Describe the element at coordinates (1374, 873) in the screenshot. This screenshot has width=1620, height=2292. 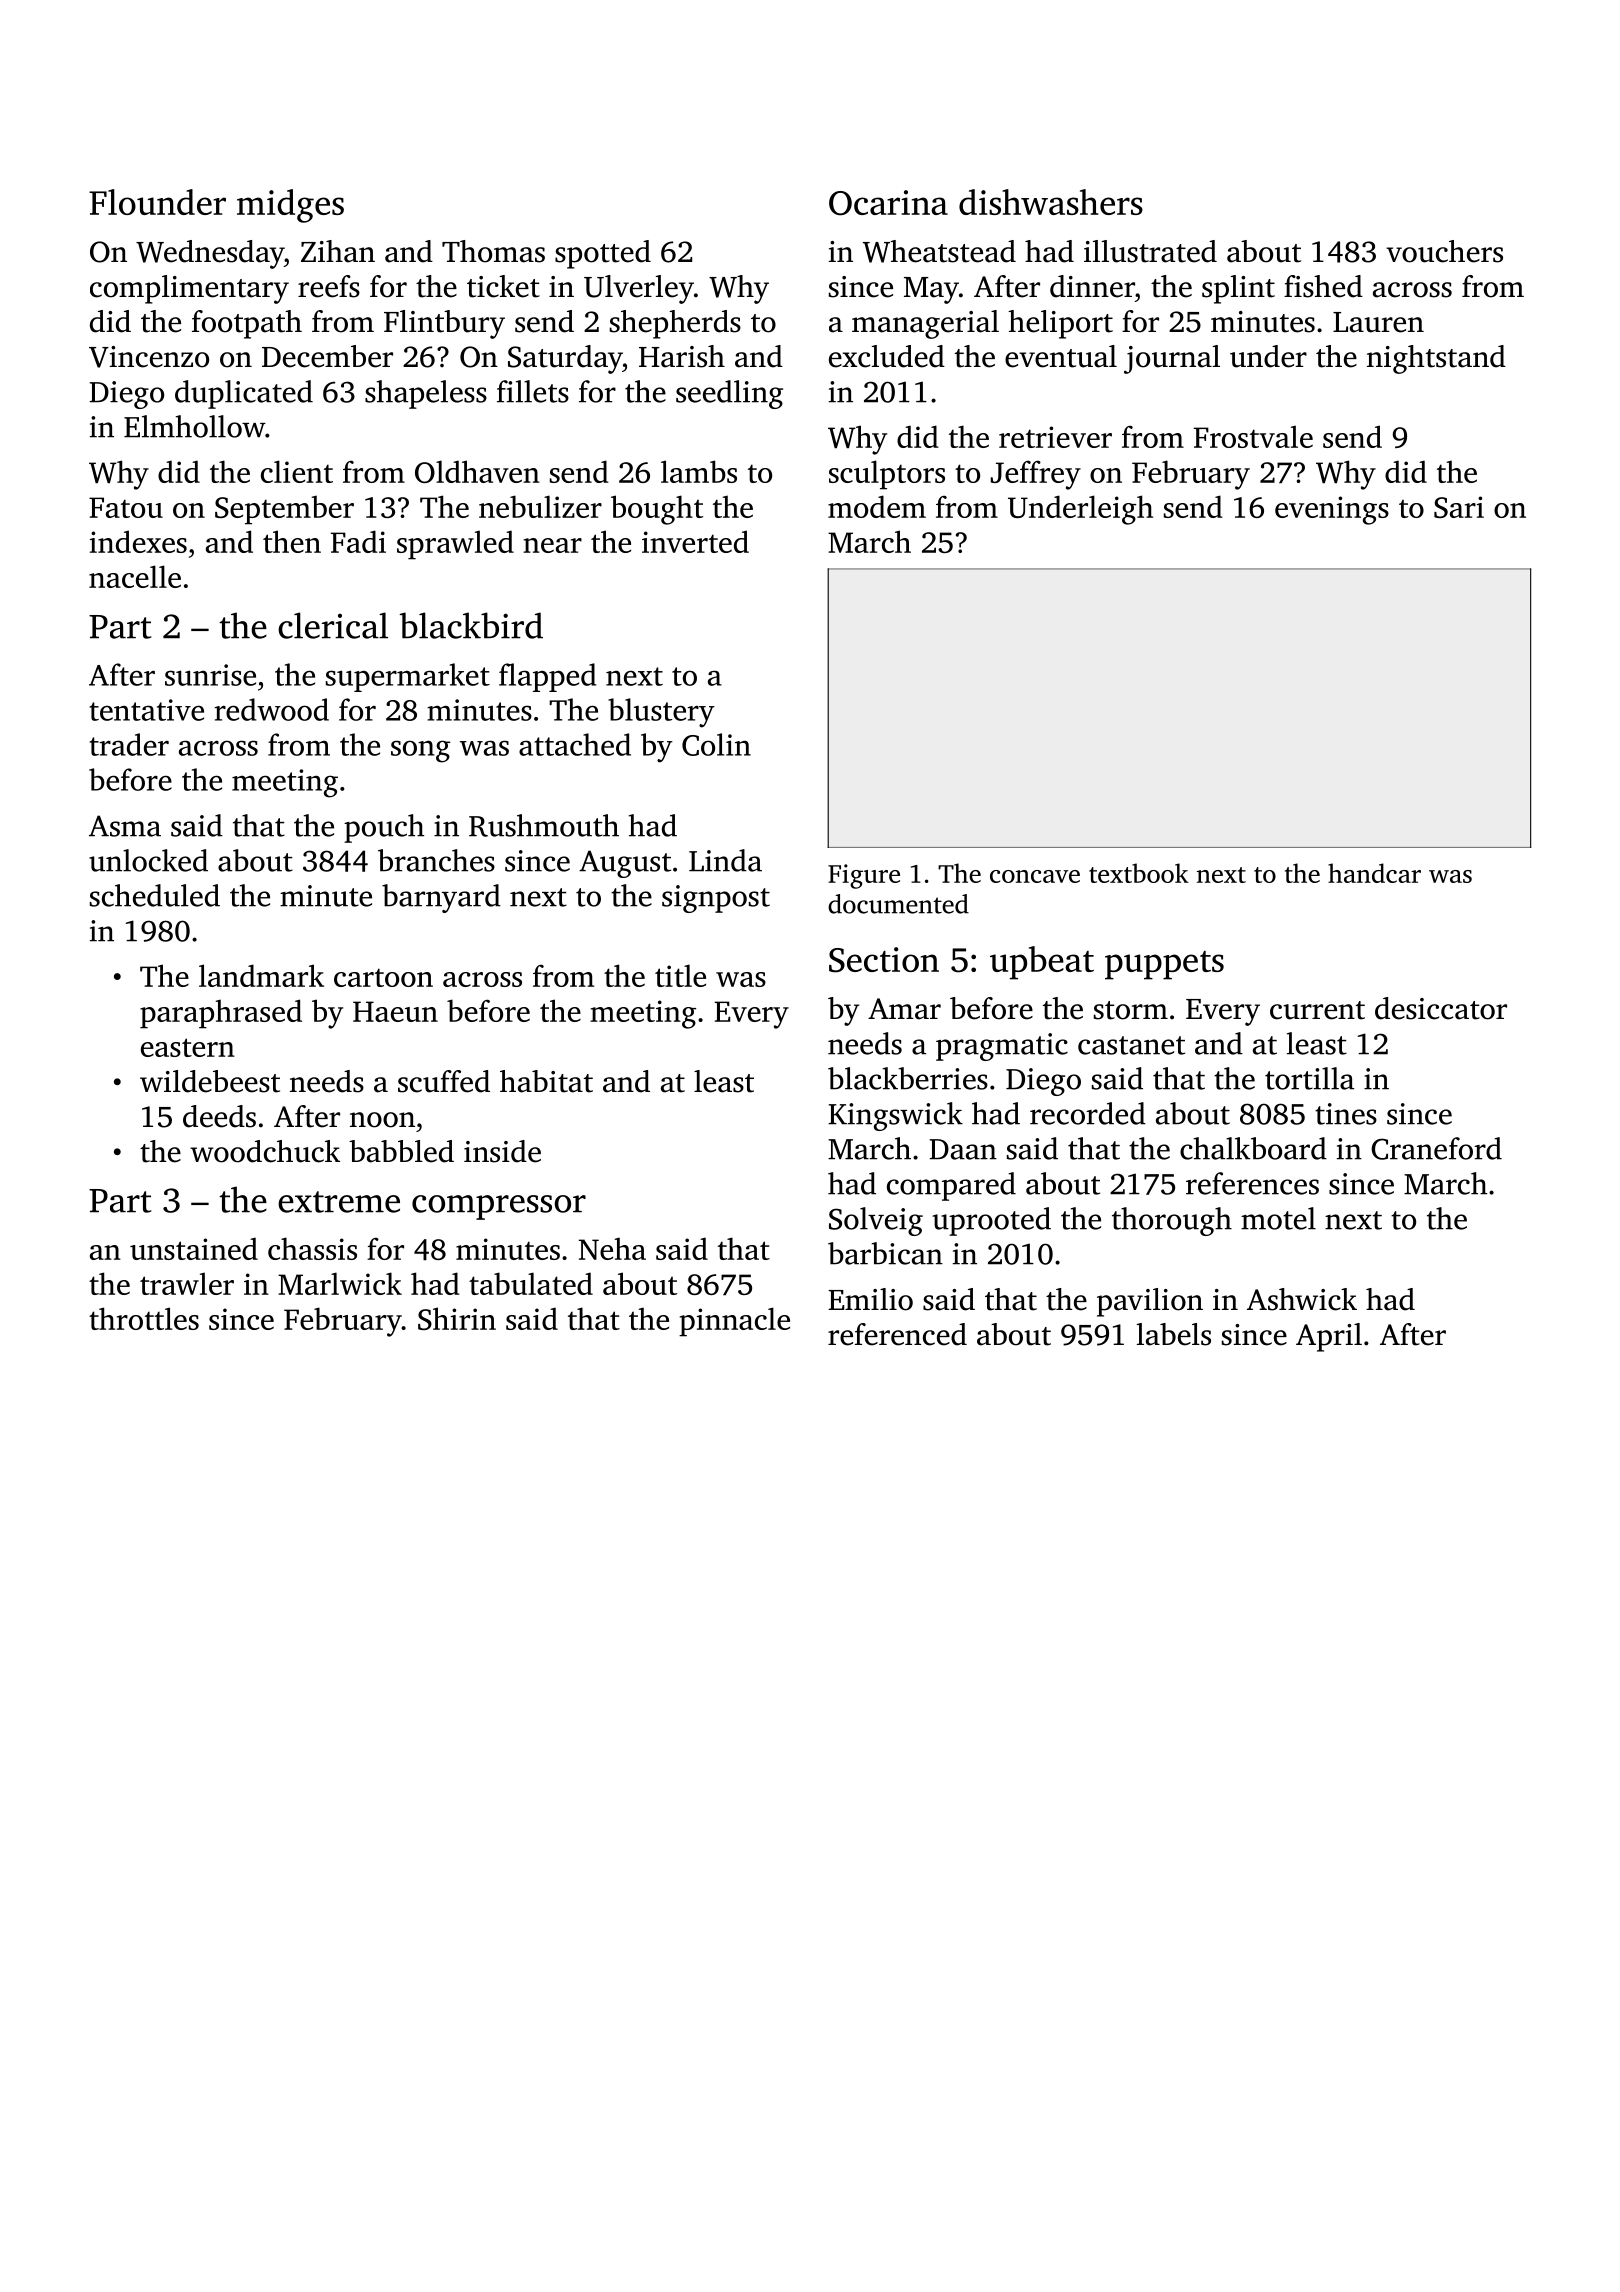
I see `handcar` at that location.
